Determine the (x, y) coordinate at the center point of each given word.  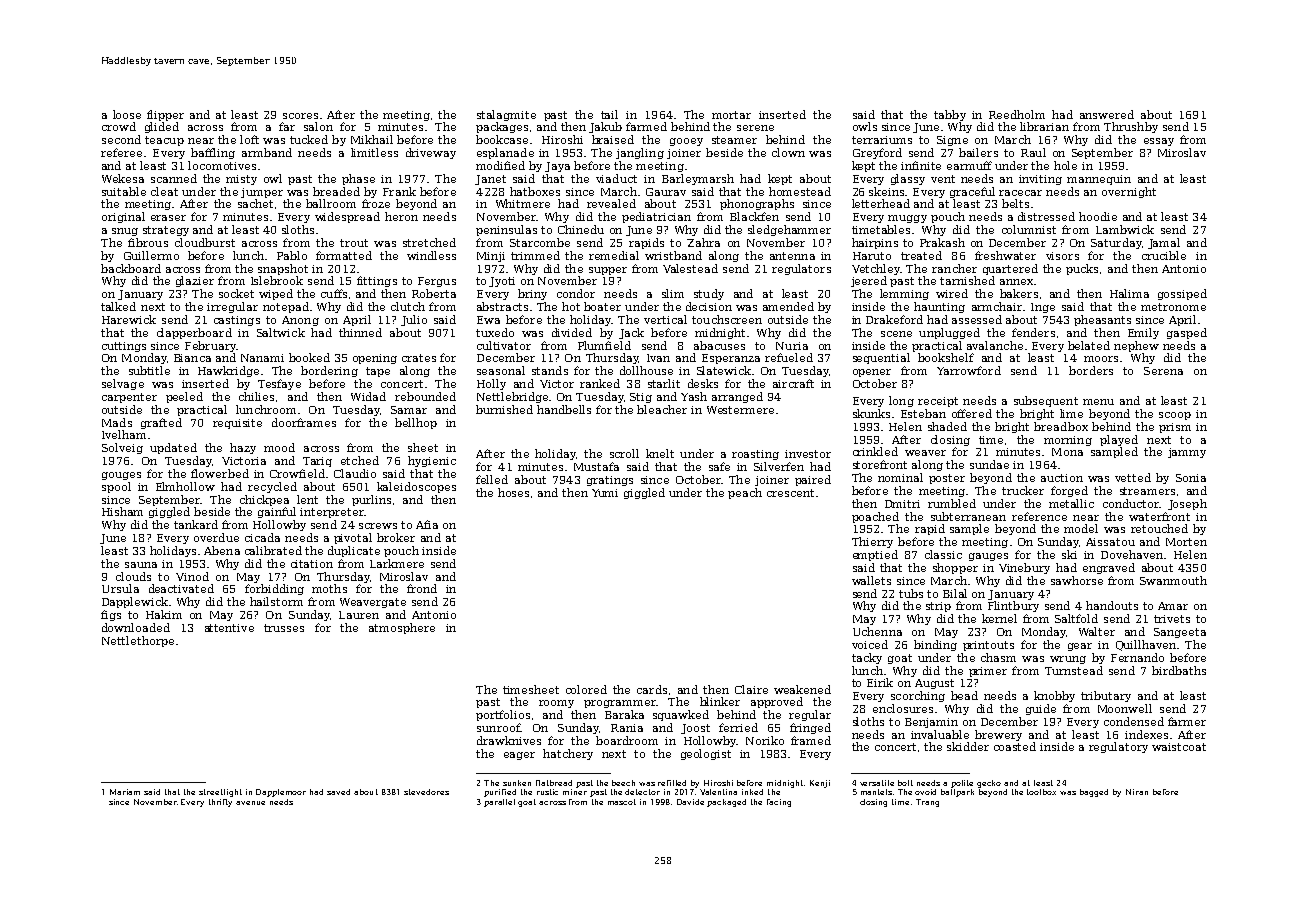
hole (1065, 165)
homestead (800, 191)
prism (1175, 428)
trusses (284, 628)
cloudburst (205, 242)
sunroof (498, 727)
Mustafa (596, 466)
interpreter (332, 513)
